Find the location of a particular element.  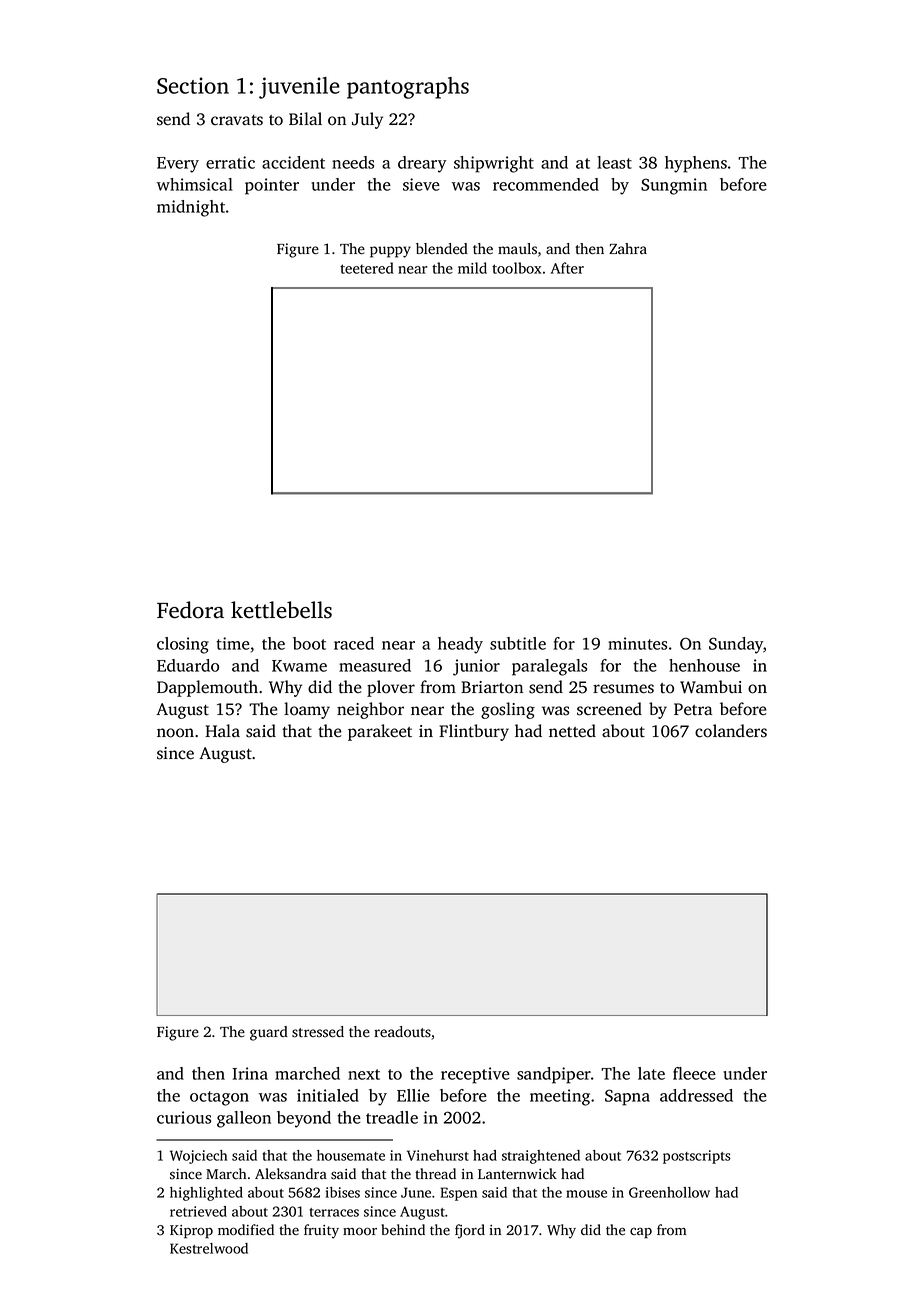

fleece is located at coordinates (694, 1073).
